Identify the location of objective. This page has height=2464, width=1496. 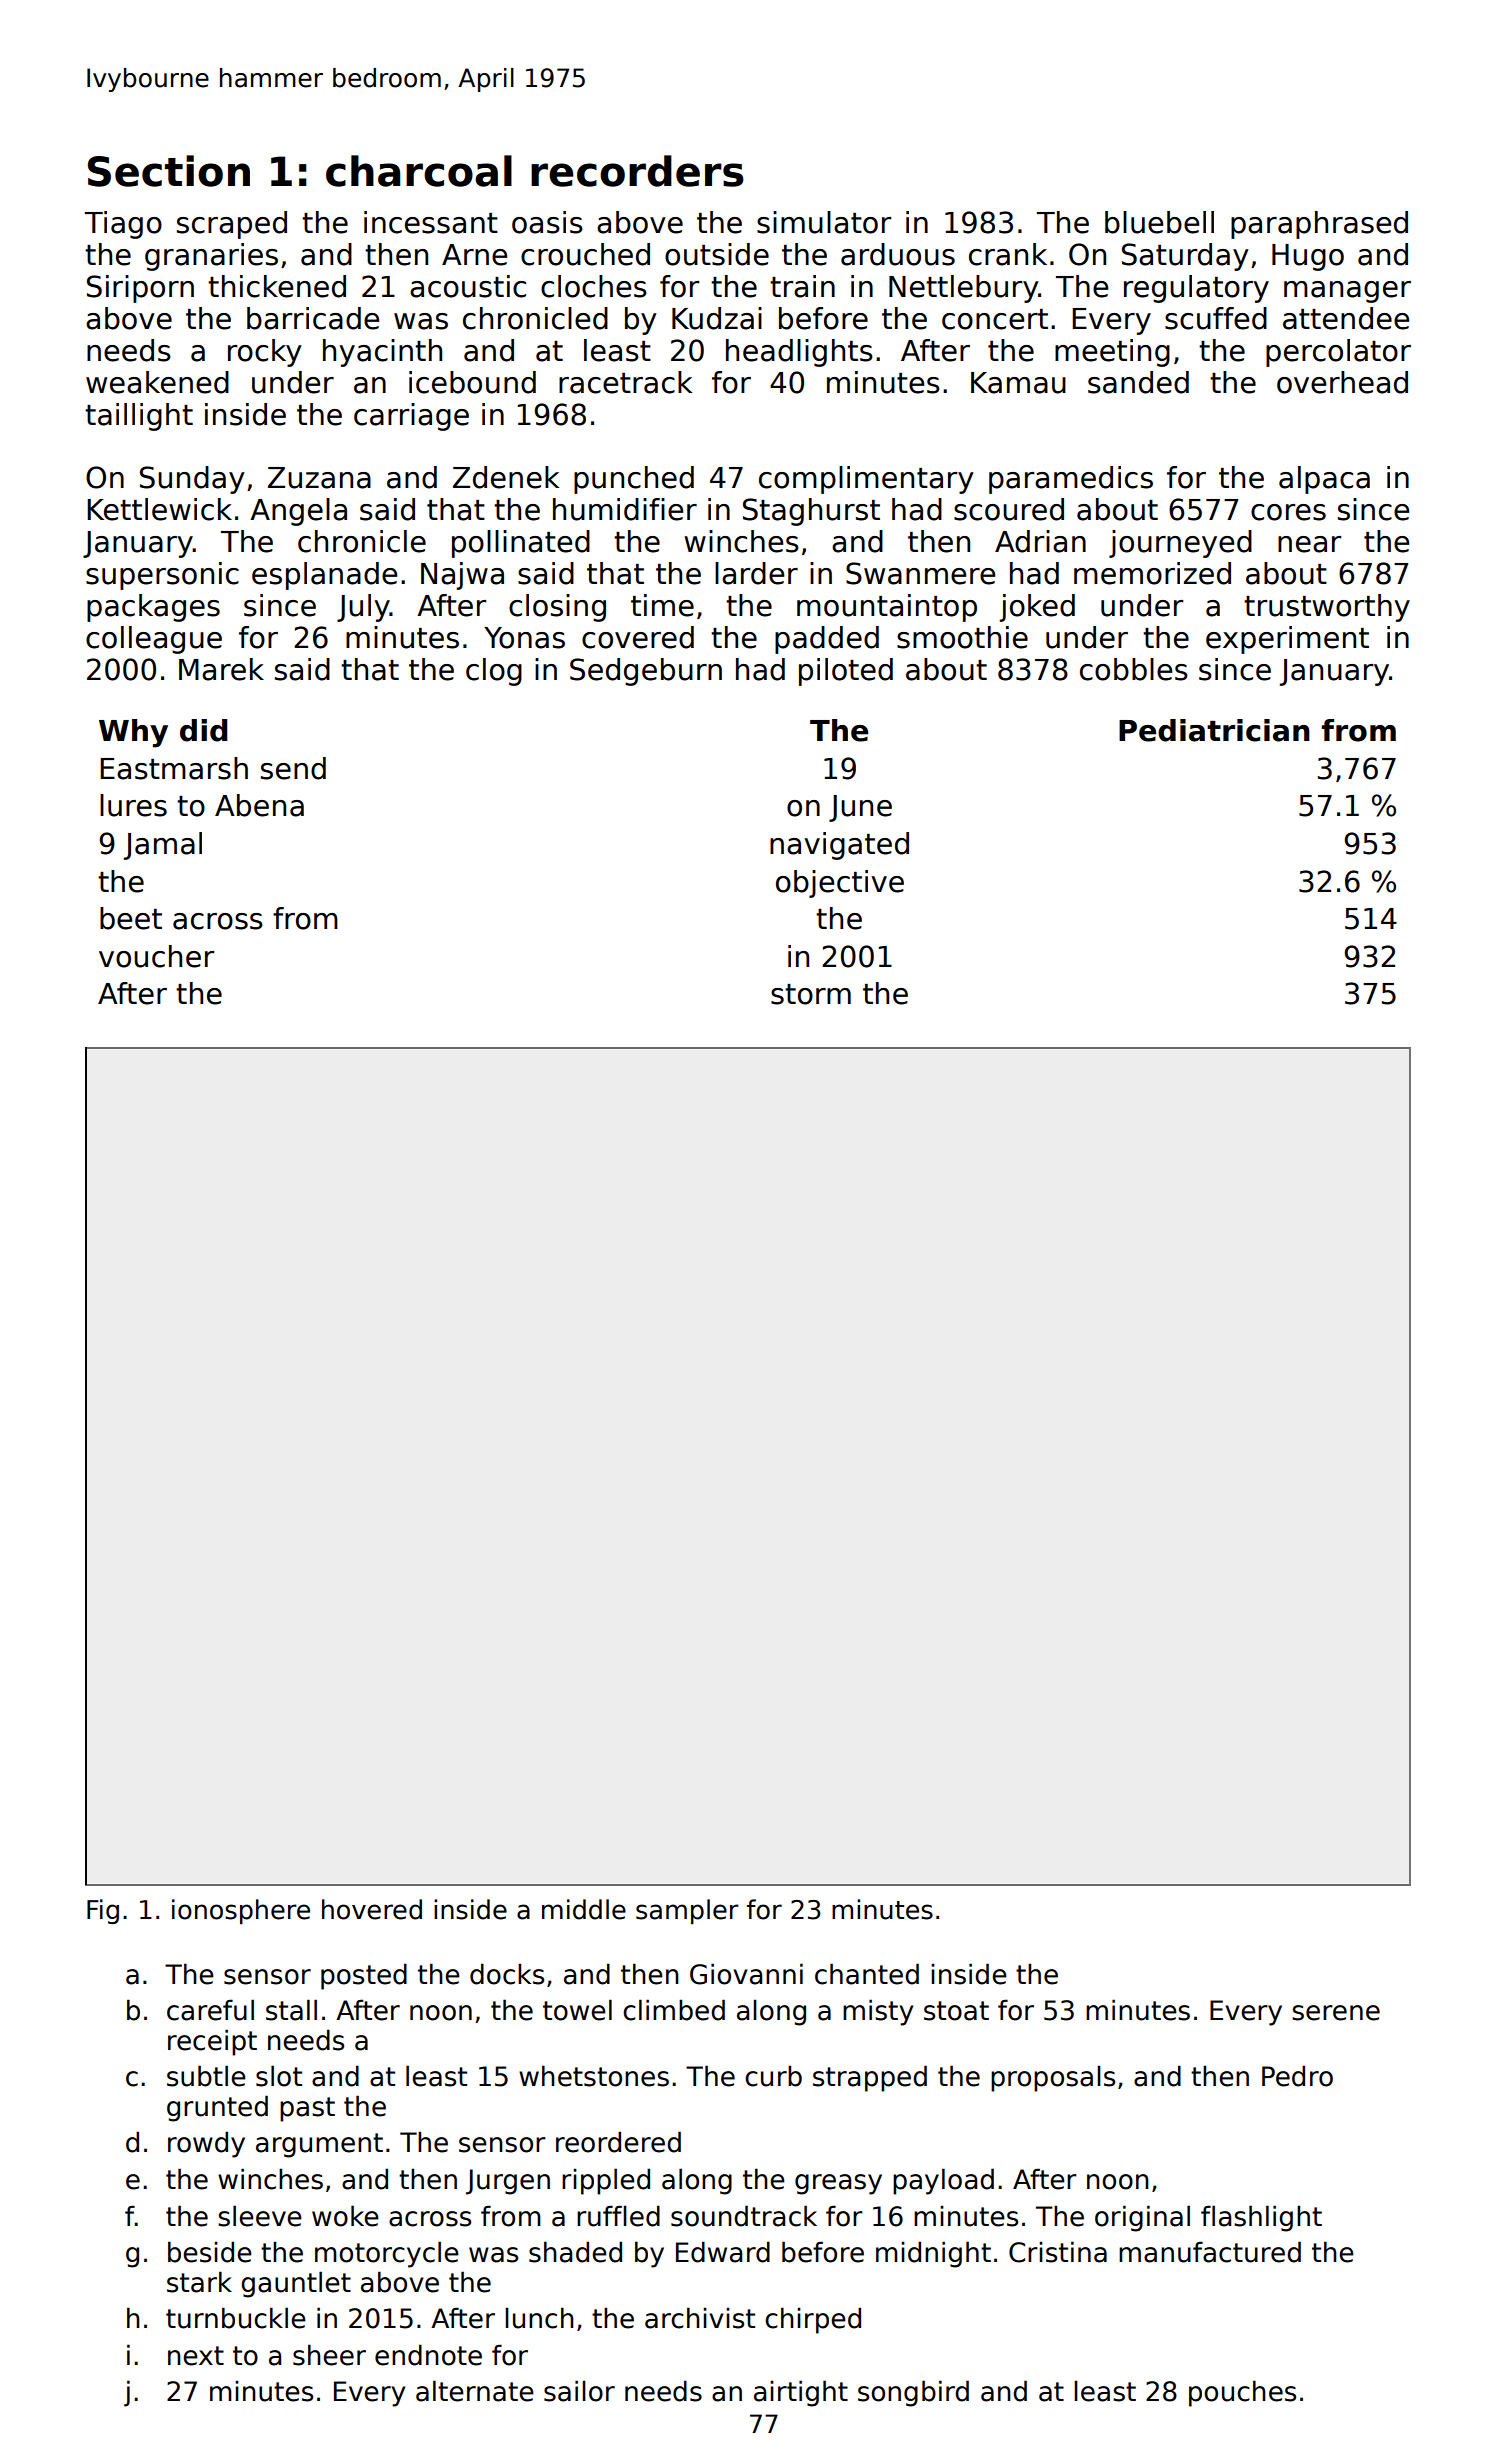
(840, 884).
